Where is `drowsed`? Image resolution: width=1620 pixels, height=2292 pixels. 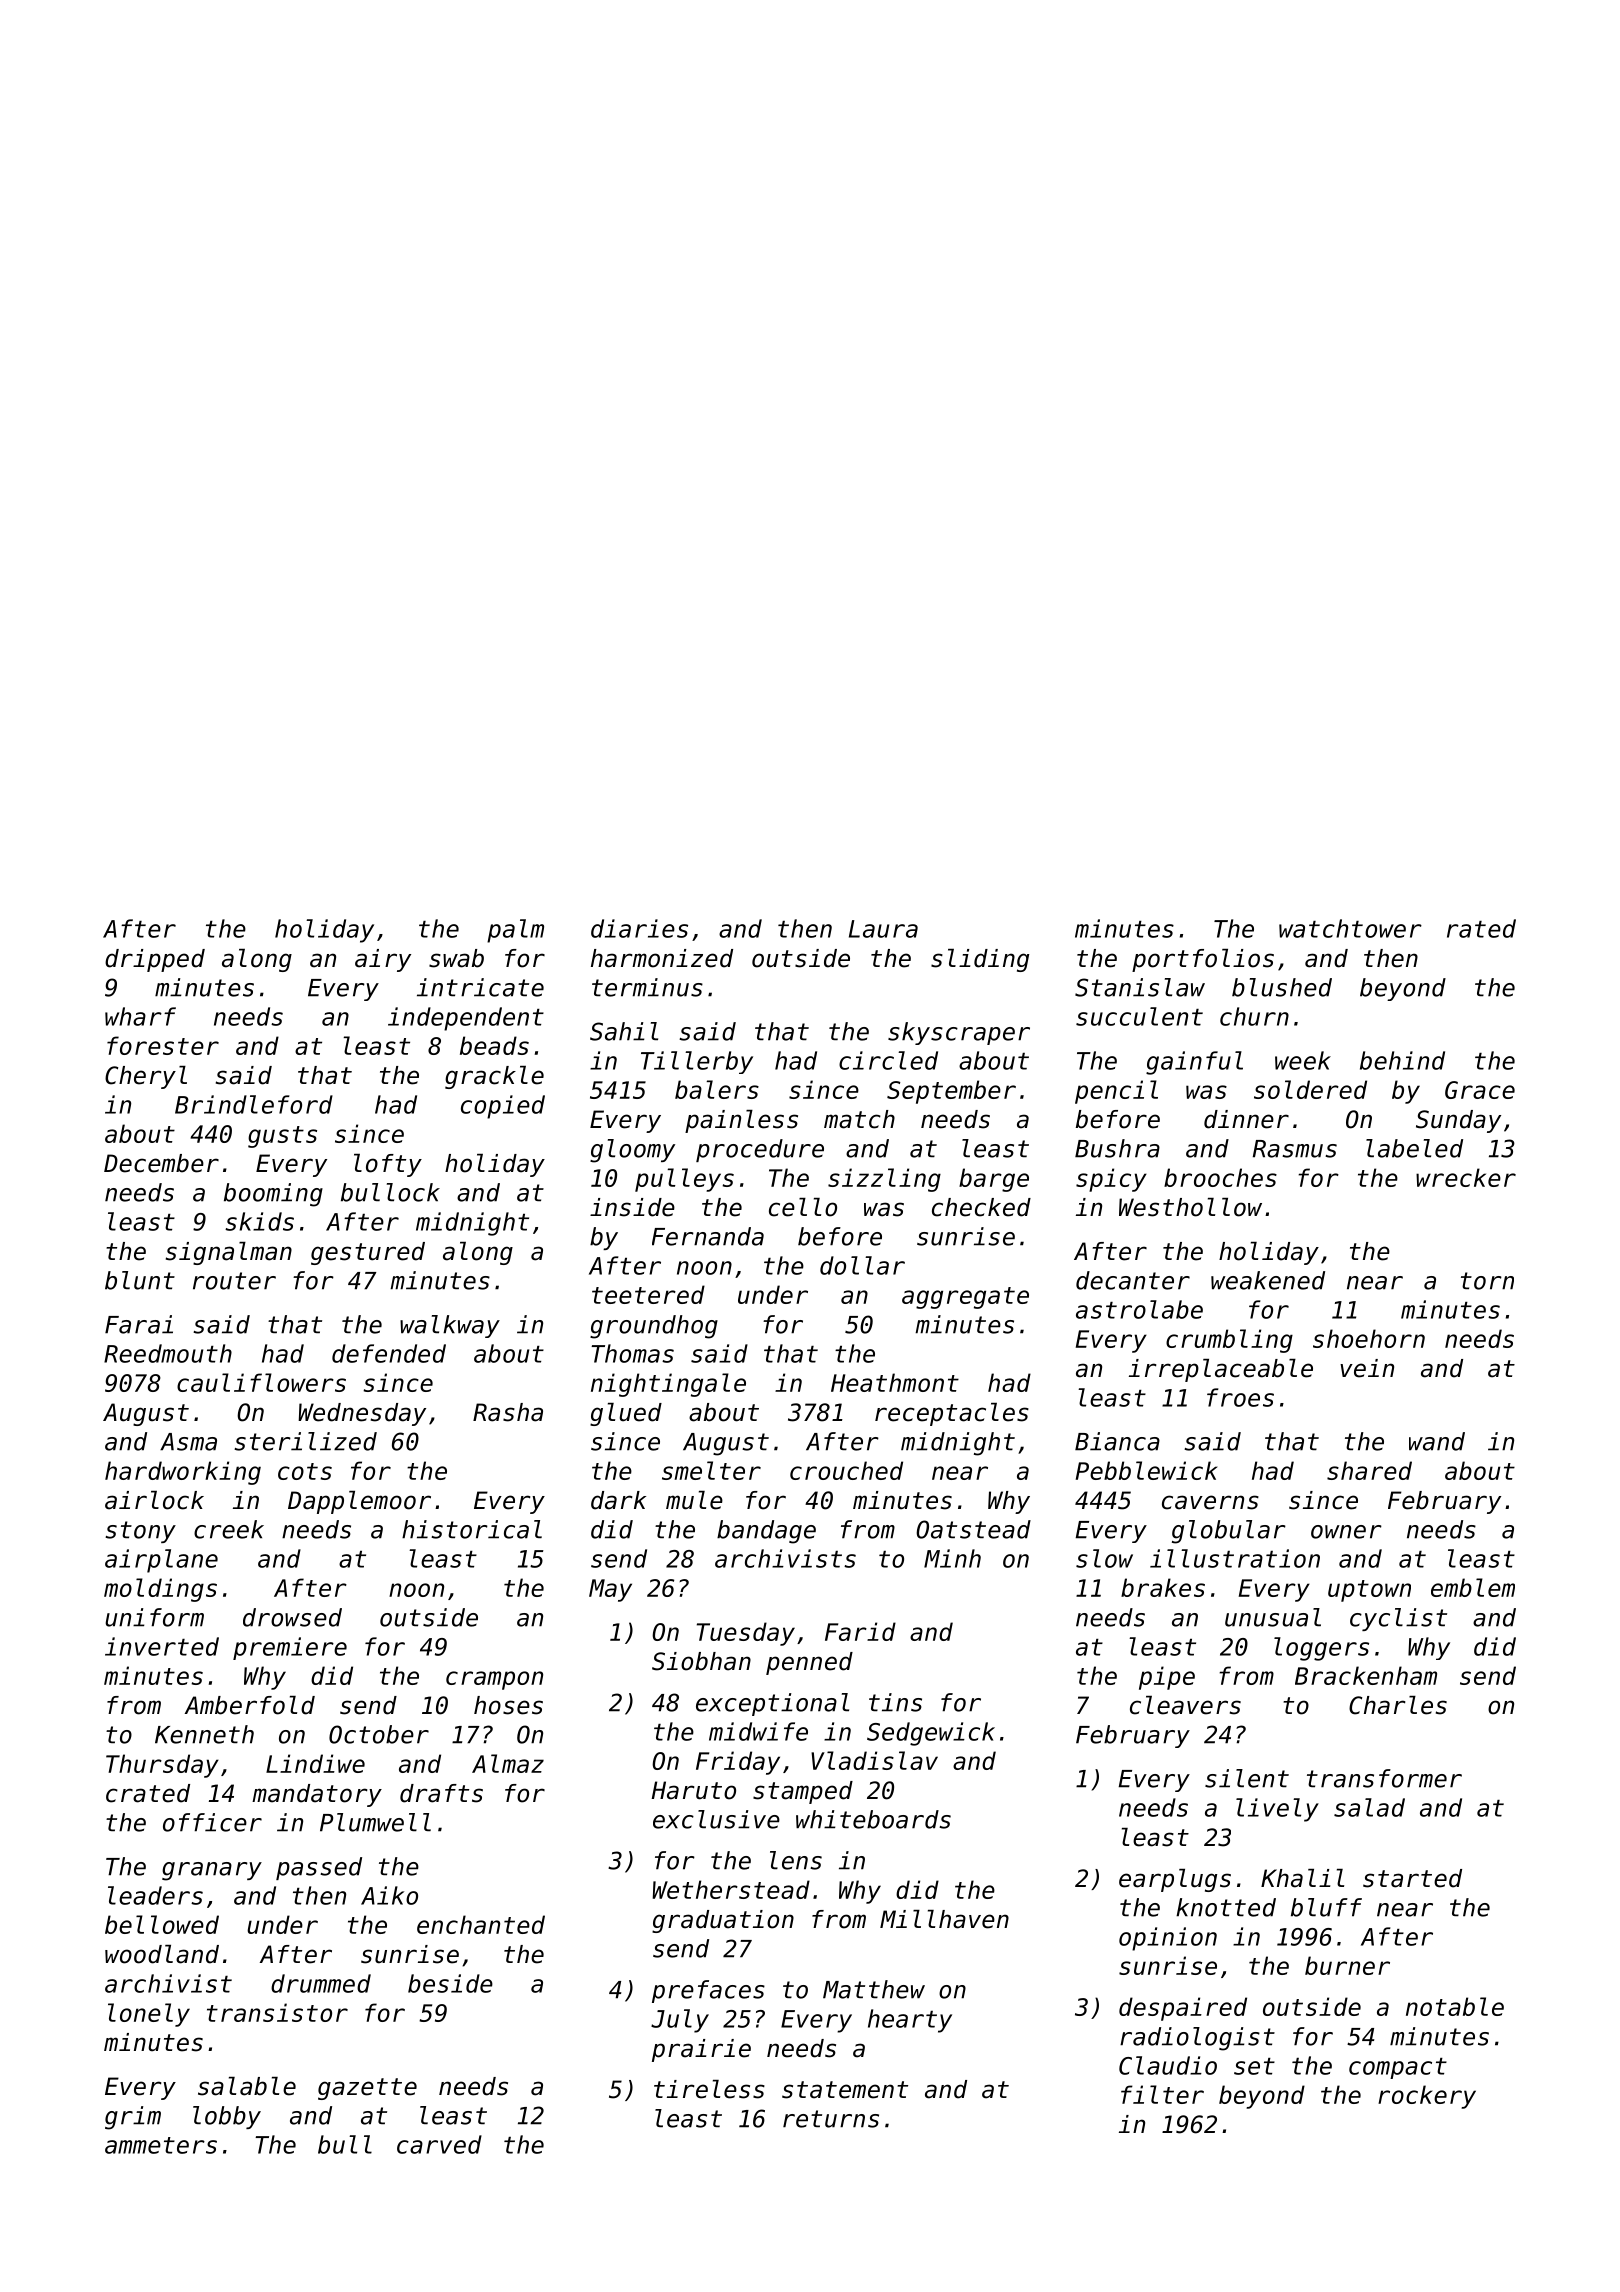 drowsed is located at coordinates (292, 1617).
